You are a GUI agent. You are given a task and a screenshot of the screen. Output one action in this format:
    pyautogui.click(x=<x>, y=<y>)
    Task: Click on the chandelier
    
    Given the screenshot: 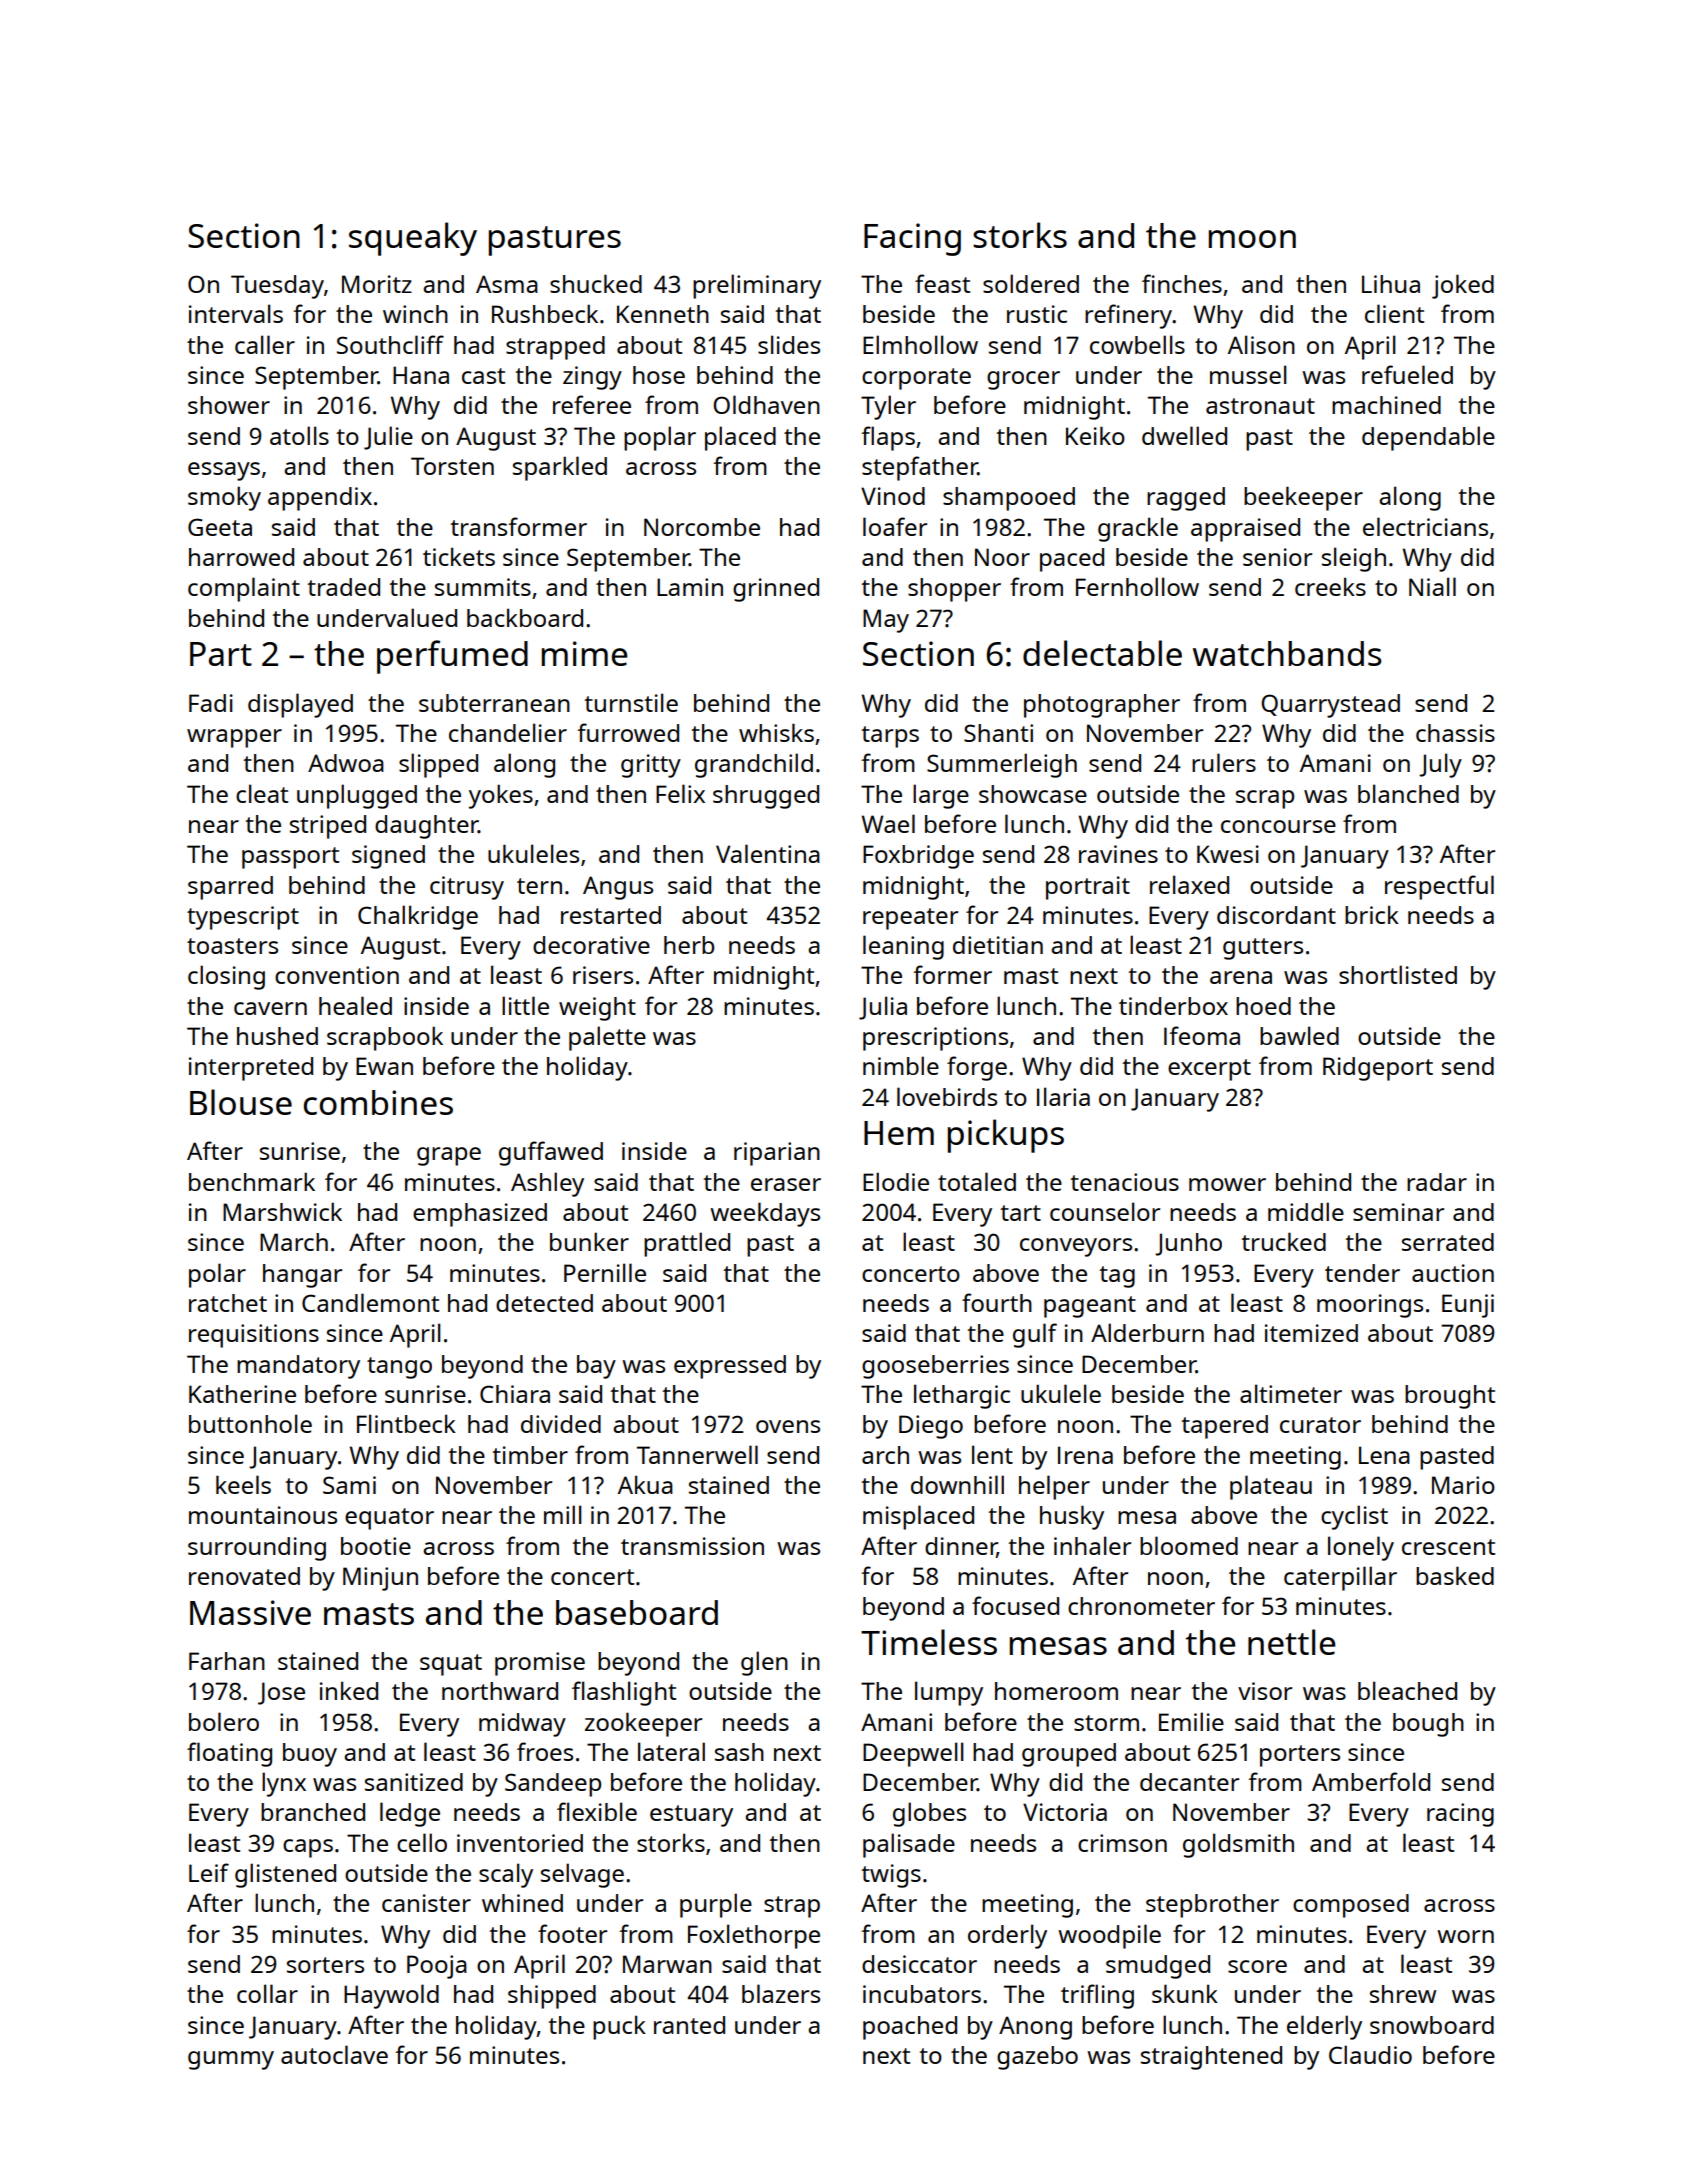 What is the action you would take?
    pyautogui.click(x=508, y=732)
